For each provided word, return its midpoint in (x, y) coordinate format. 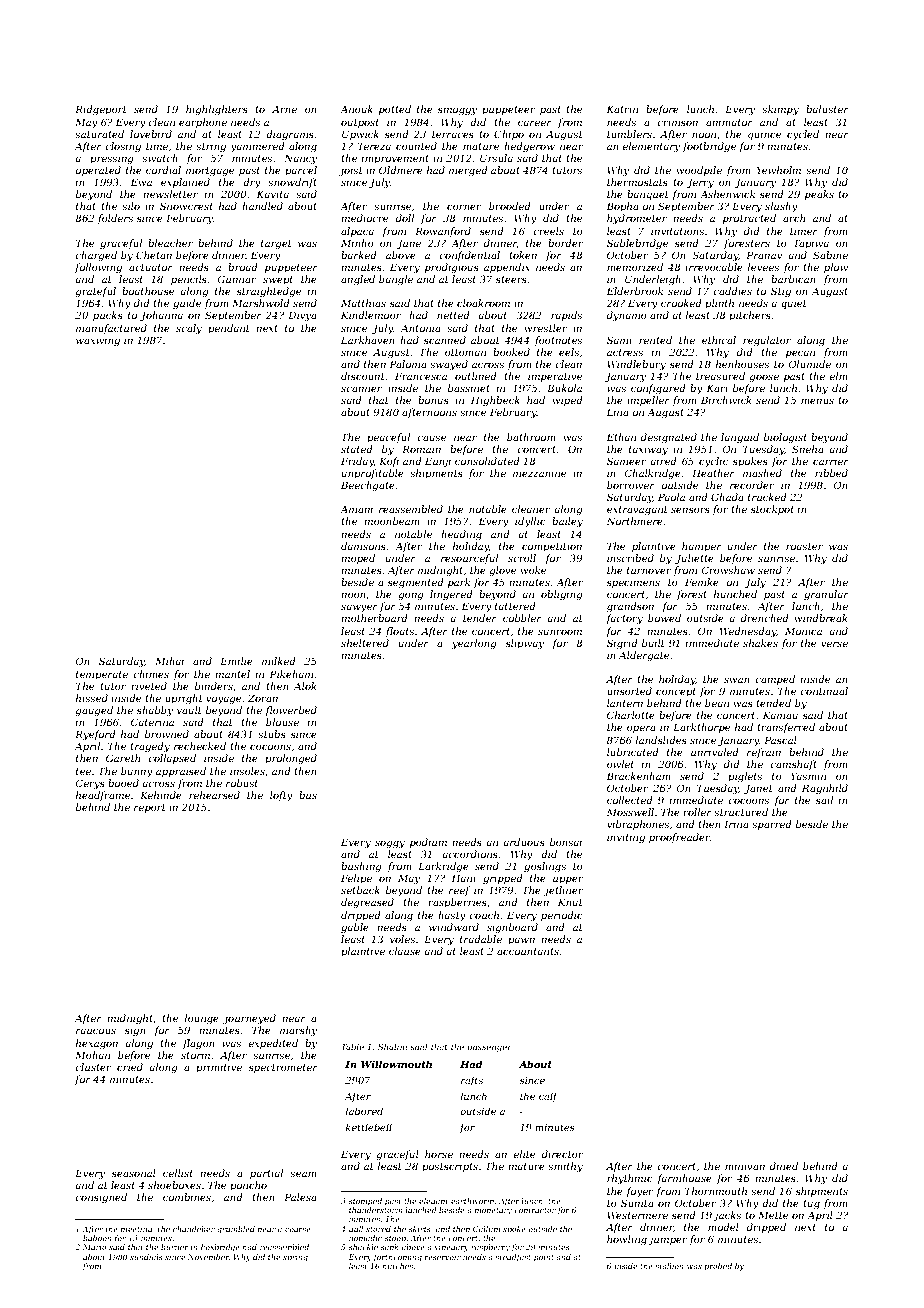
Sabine (830, 255)
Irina (736, 824)
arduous (524, 842)
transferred (786, 728)
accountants (528, 951)
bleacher (170, 243)
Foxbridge (220, 1248)
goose (764, 378)
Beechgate (368, 486)
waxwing (98, 341)
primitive (219, 1068)
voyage (223, 700)
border (566, 243)
